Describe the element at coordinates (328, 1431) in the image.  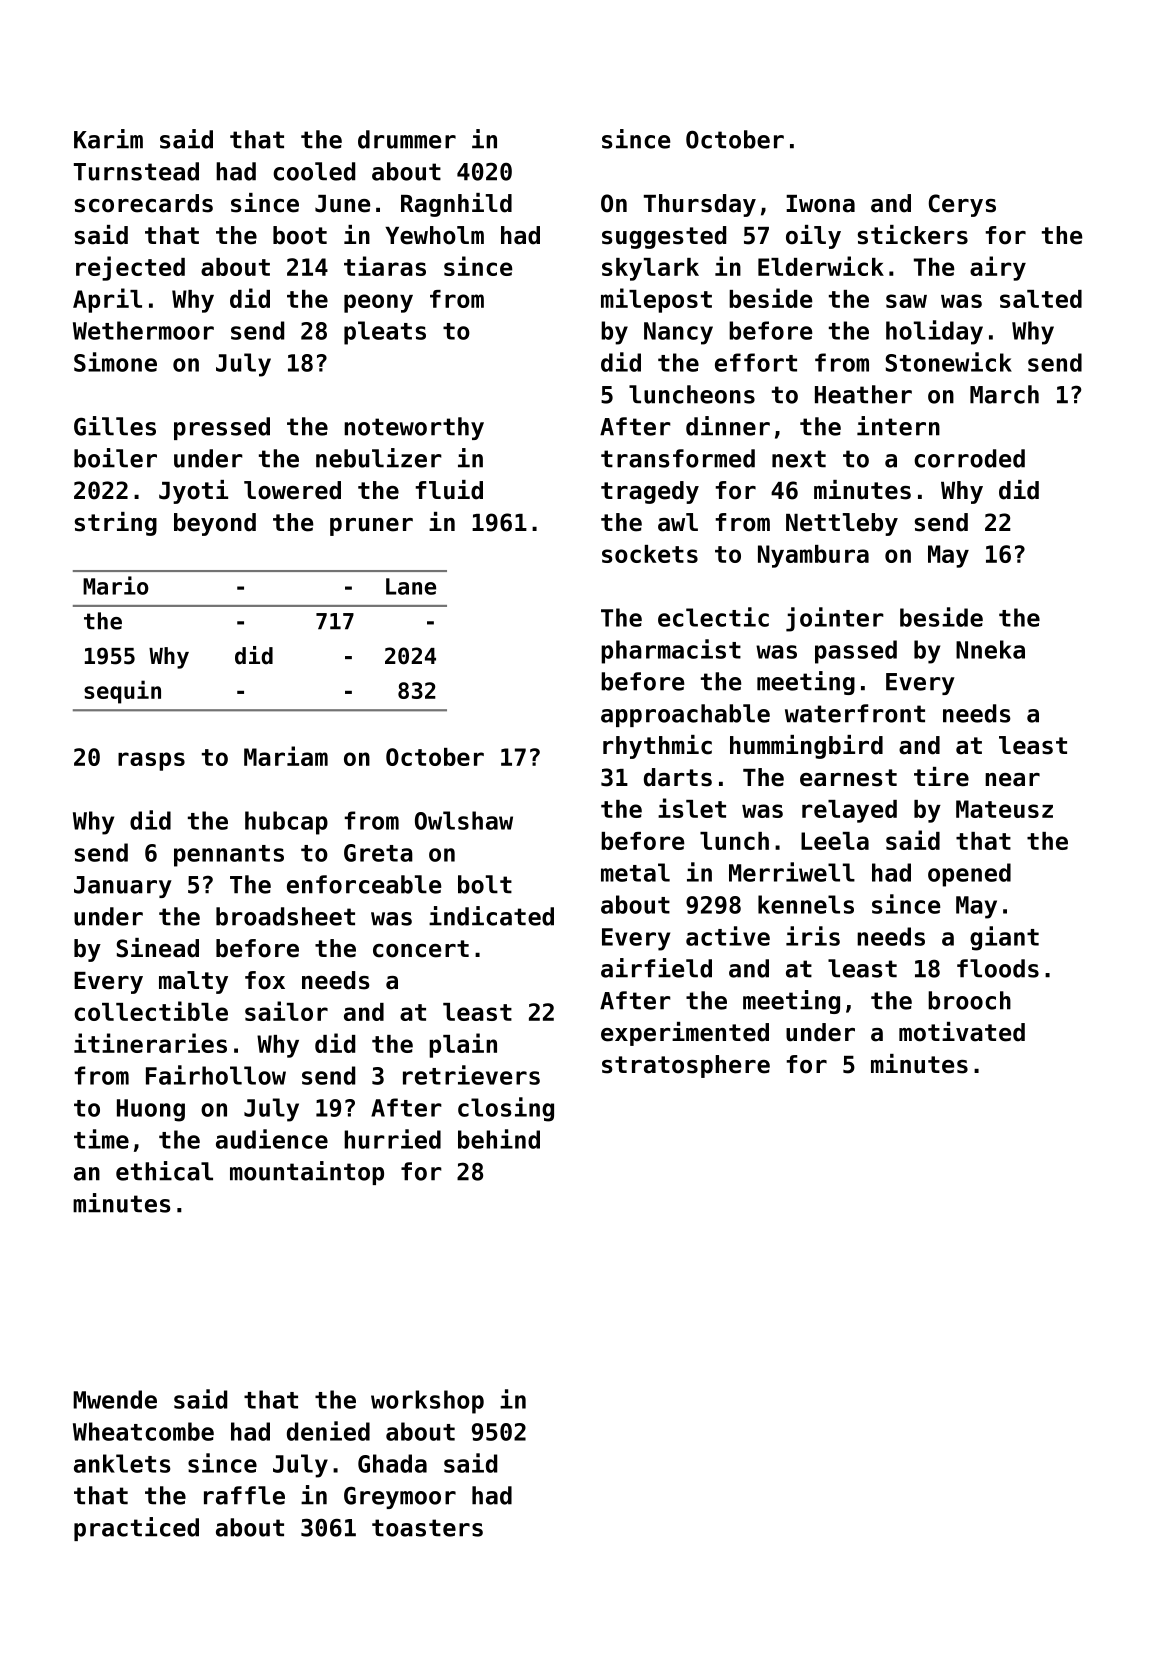
I see `denied` at that location.
